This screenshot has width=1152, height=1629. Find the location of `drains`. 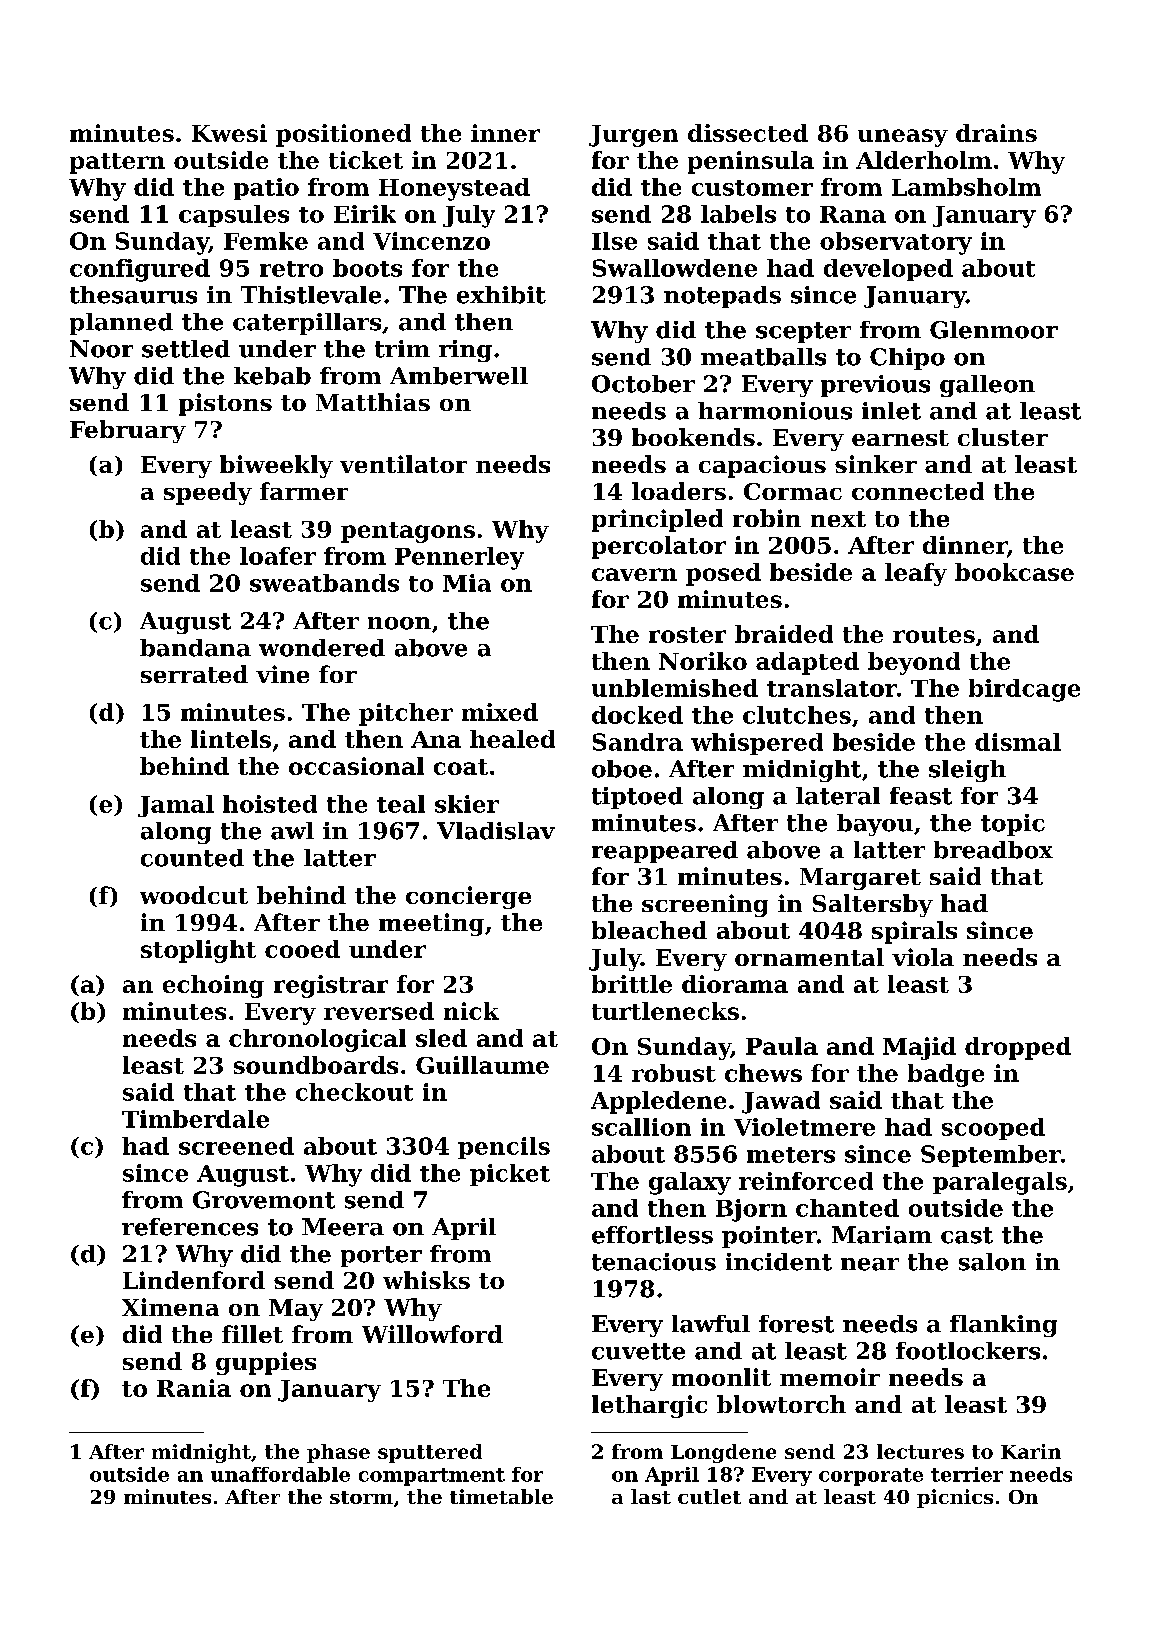

drains is located at coordinates (996, 133).
